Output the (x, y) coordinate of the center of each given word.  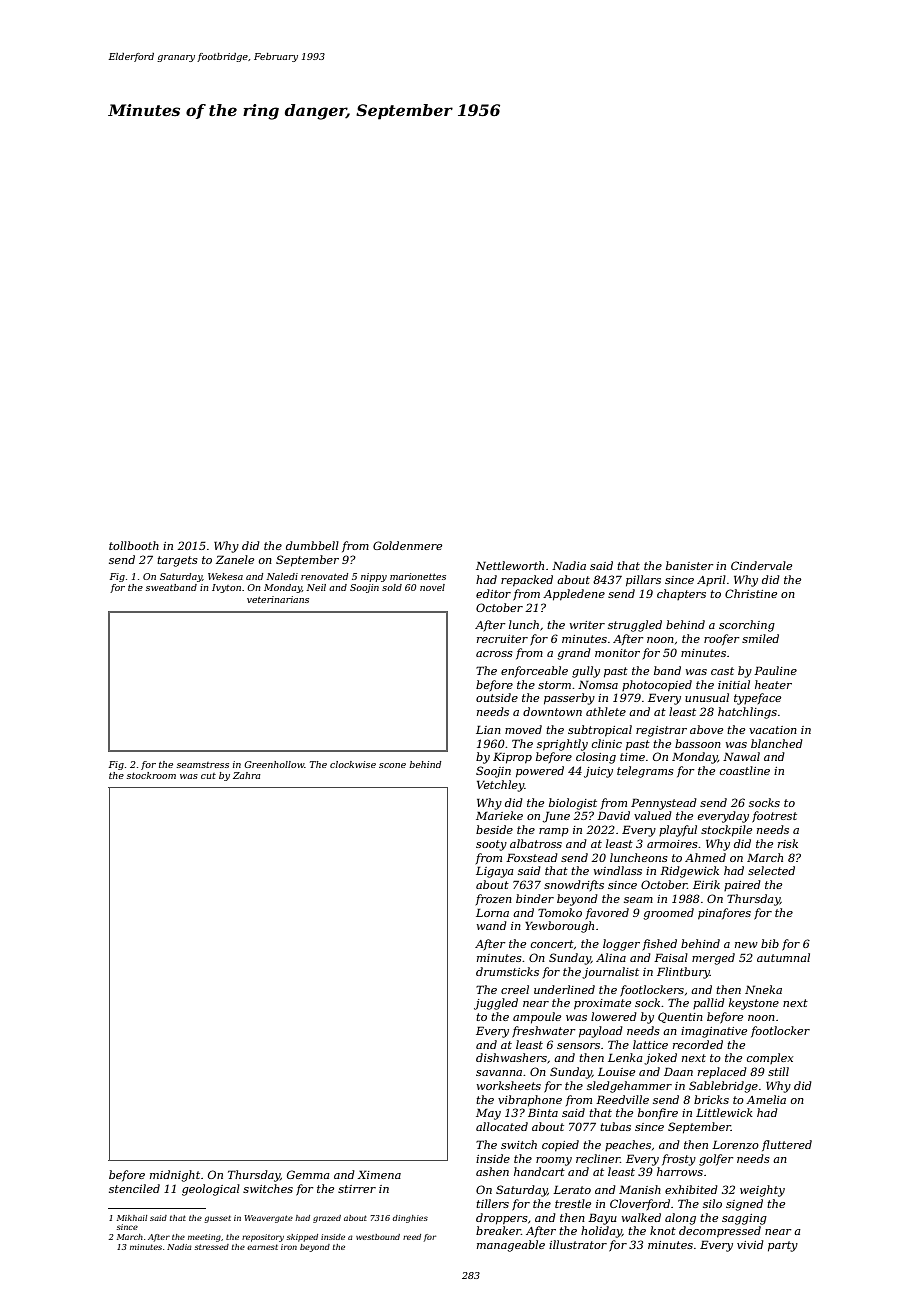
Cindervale (761, 565)
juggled (496, 1004)
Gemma (308, 1174)
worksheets (509, 1085)
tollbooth (134, 545)
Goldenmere (407, 545)
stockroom (151, 775)
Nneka (763, 989)
